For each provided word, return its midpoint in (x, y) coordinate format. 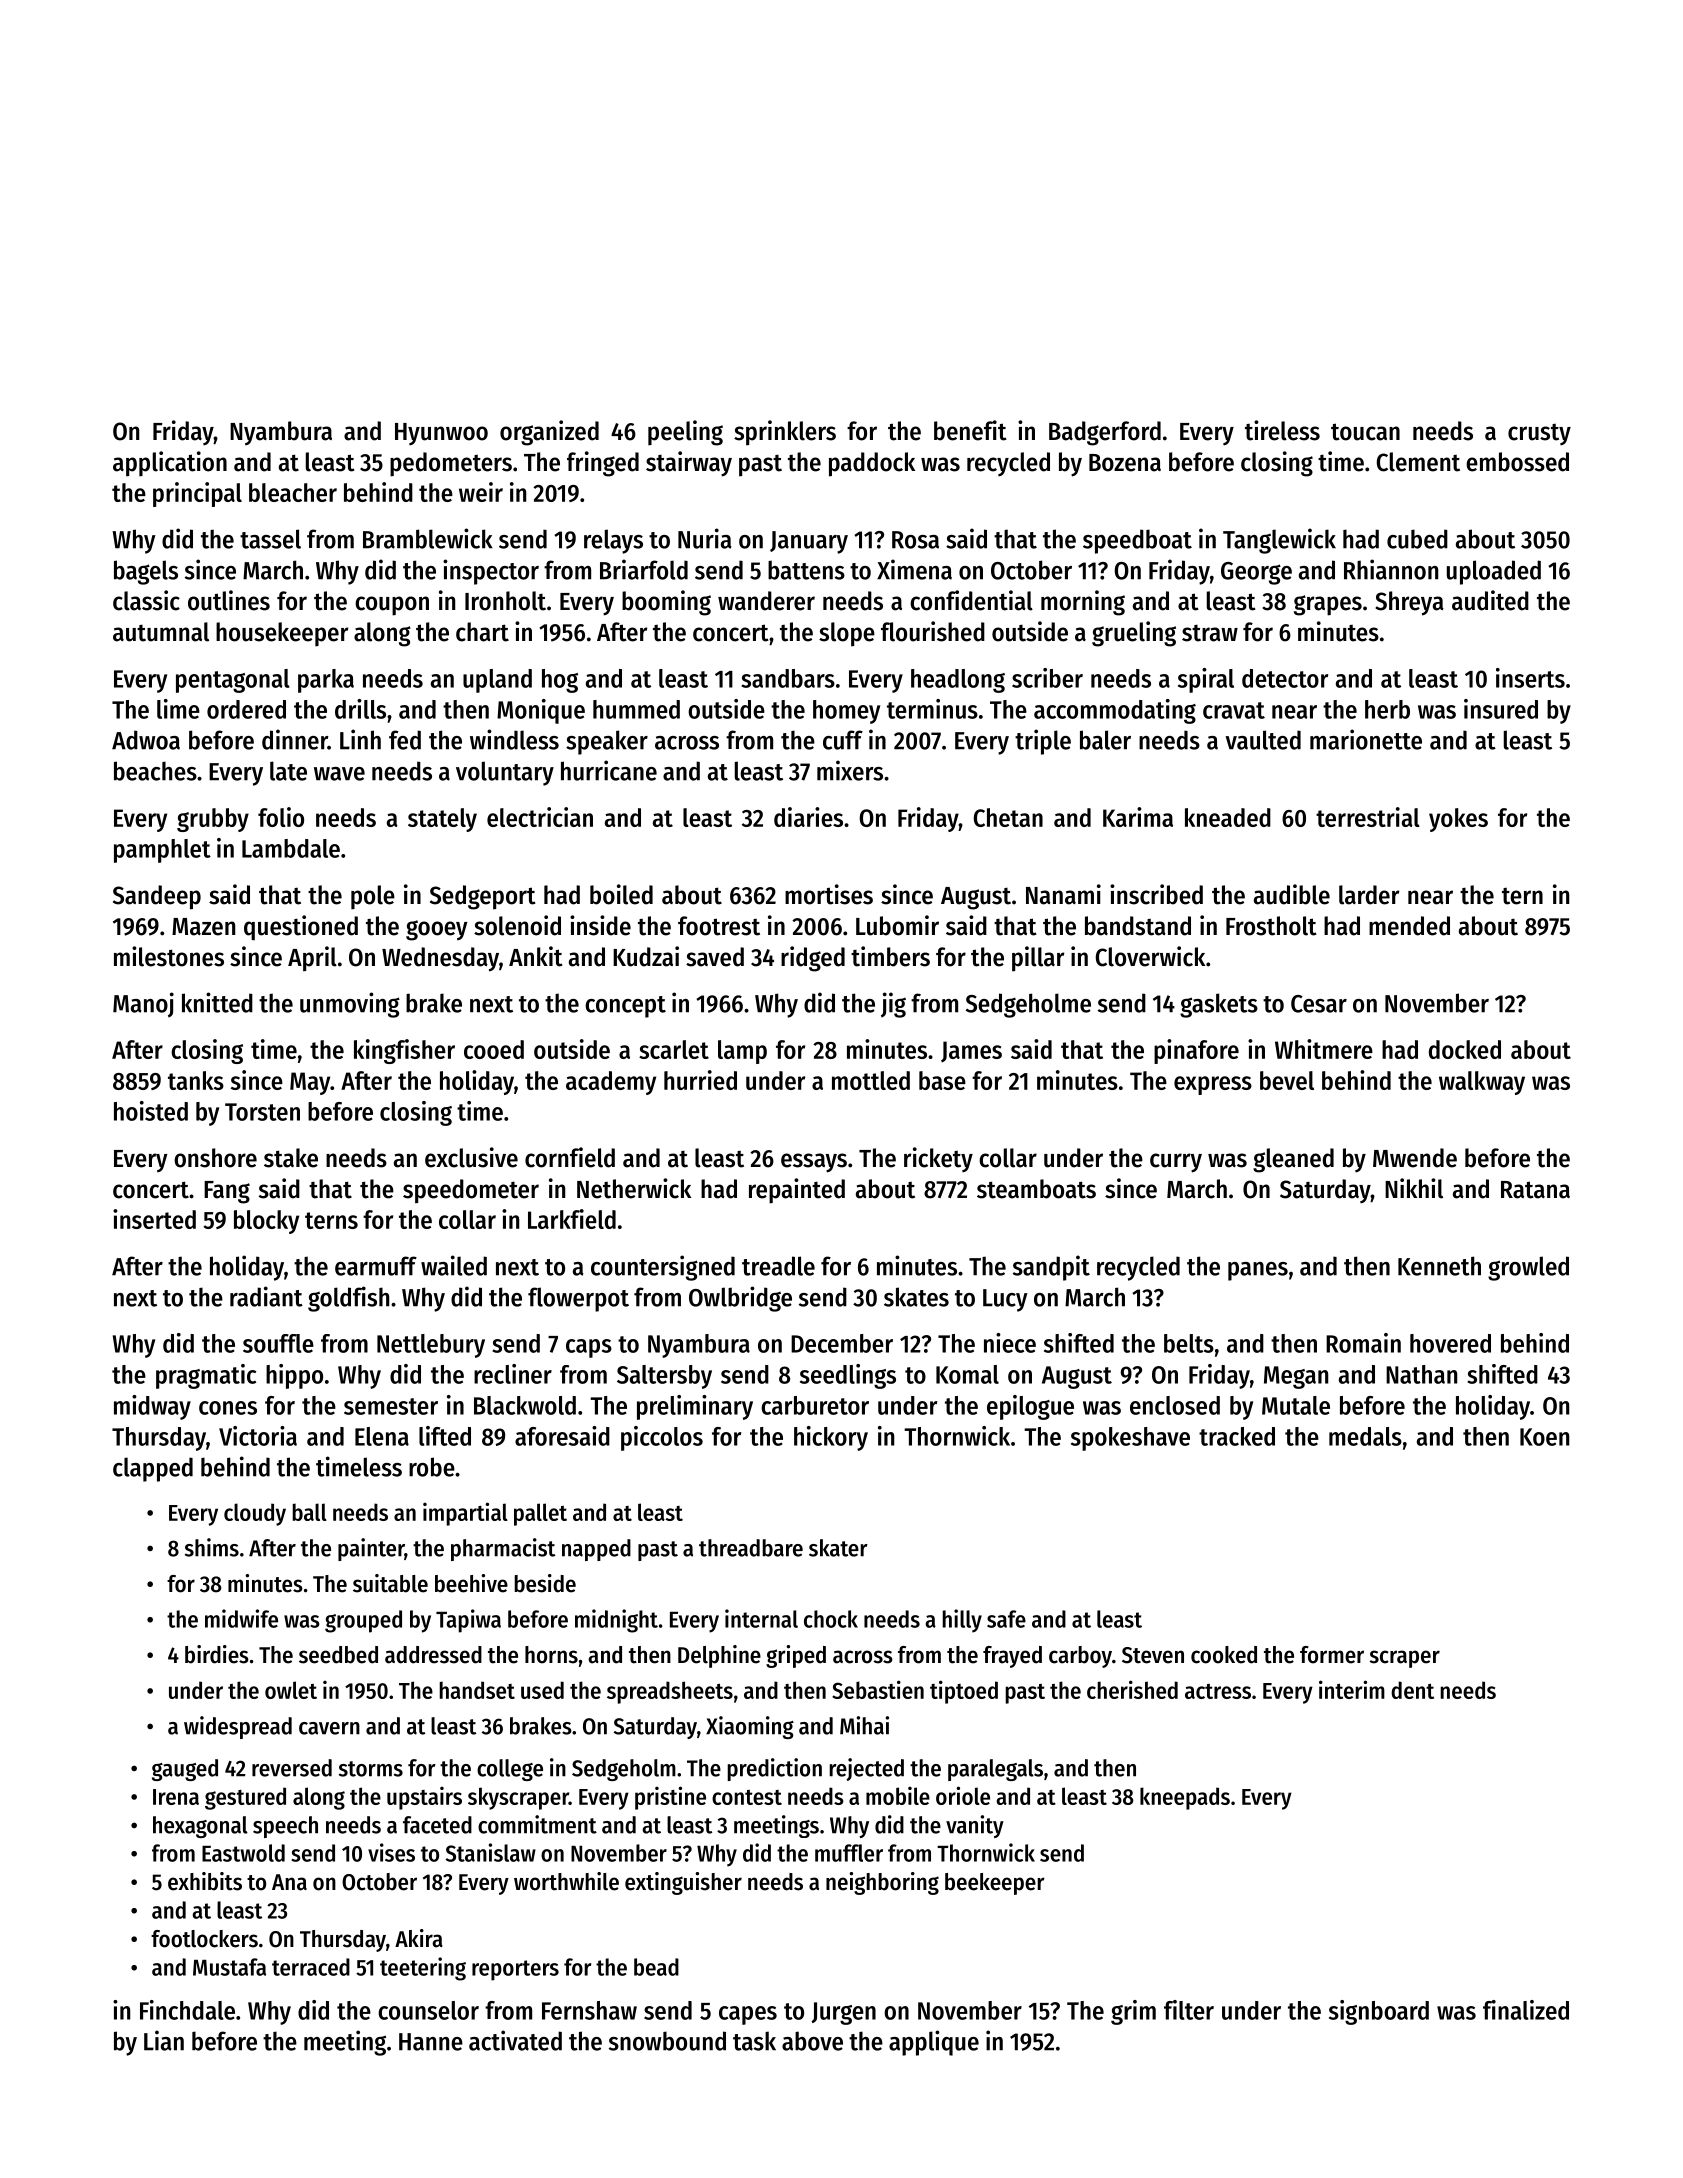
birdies (217, 1654)
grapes (1328, 605)
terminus (932, 709)
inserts (1530, 678)
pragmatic (206, 1376)
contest (747, 1797)
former (1332, 1655)
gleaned (1293, 1160)
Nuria (705, 538)
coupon (392, 606)
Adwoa (146, 740)
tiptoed (964, 1692)
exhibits (205, 1881)
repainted (797, 1191)
